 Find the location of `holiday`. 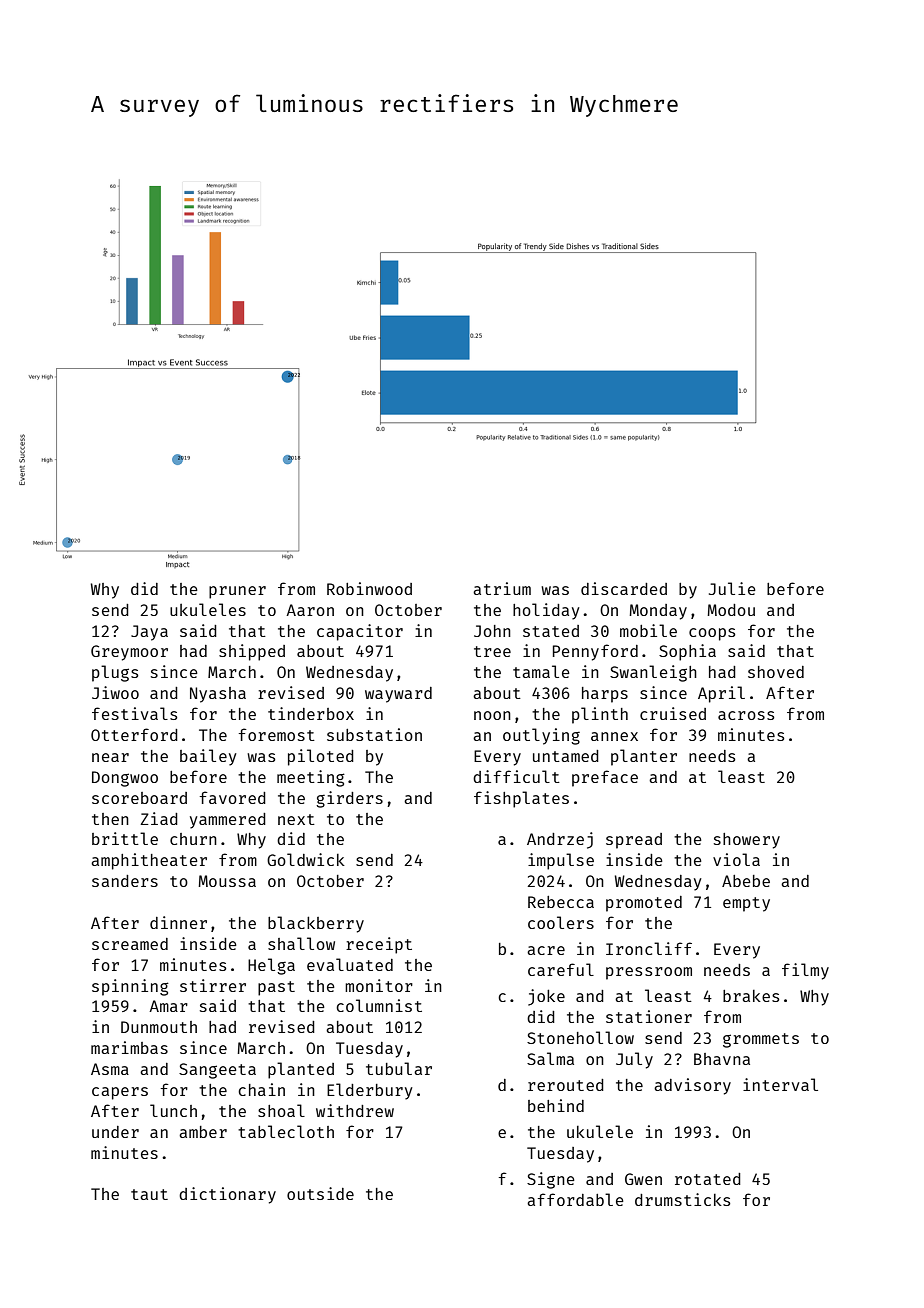

holiday is located at coordinates (546, 611).
